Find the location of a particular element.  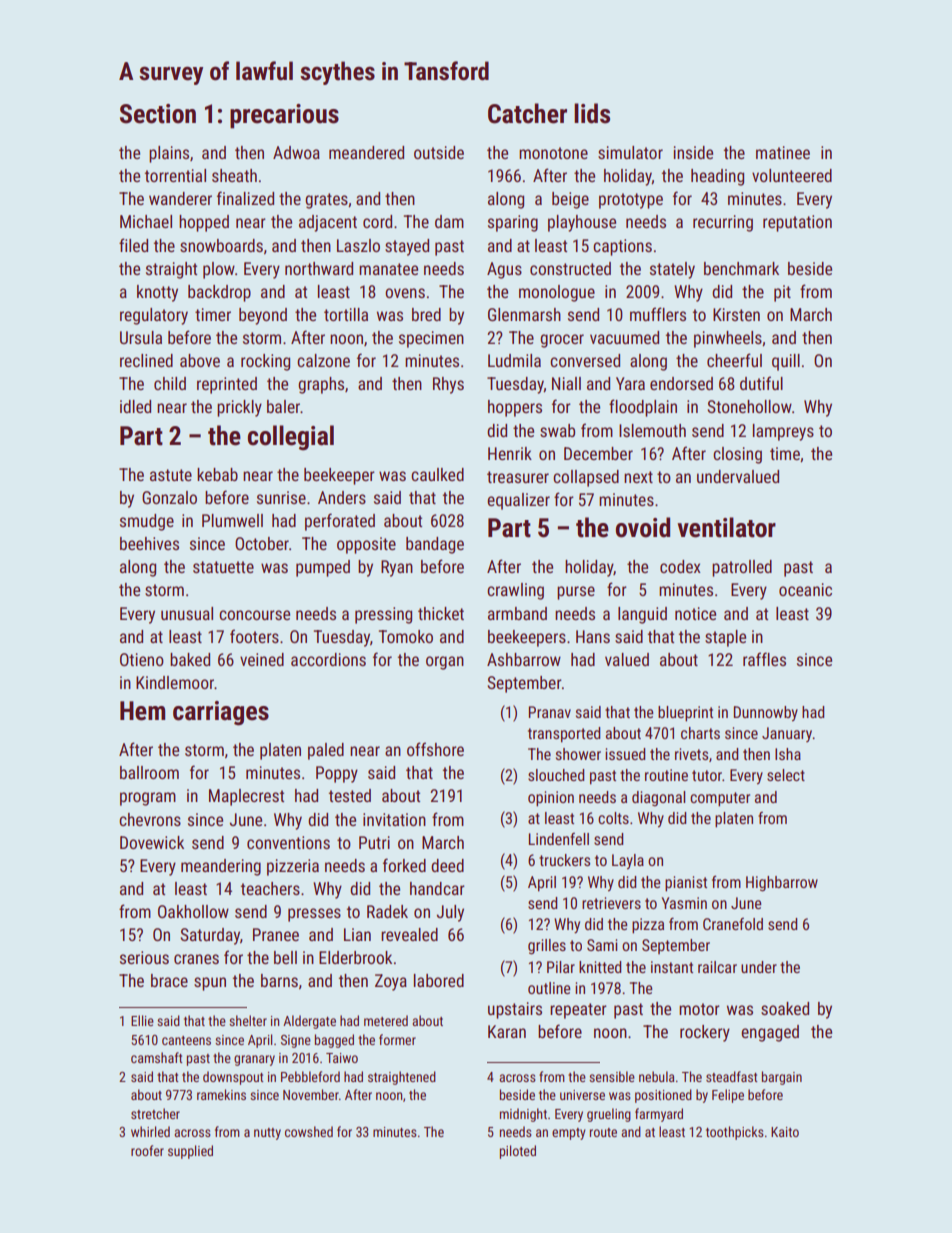

Catcher is located at coordinates (527, 113).
